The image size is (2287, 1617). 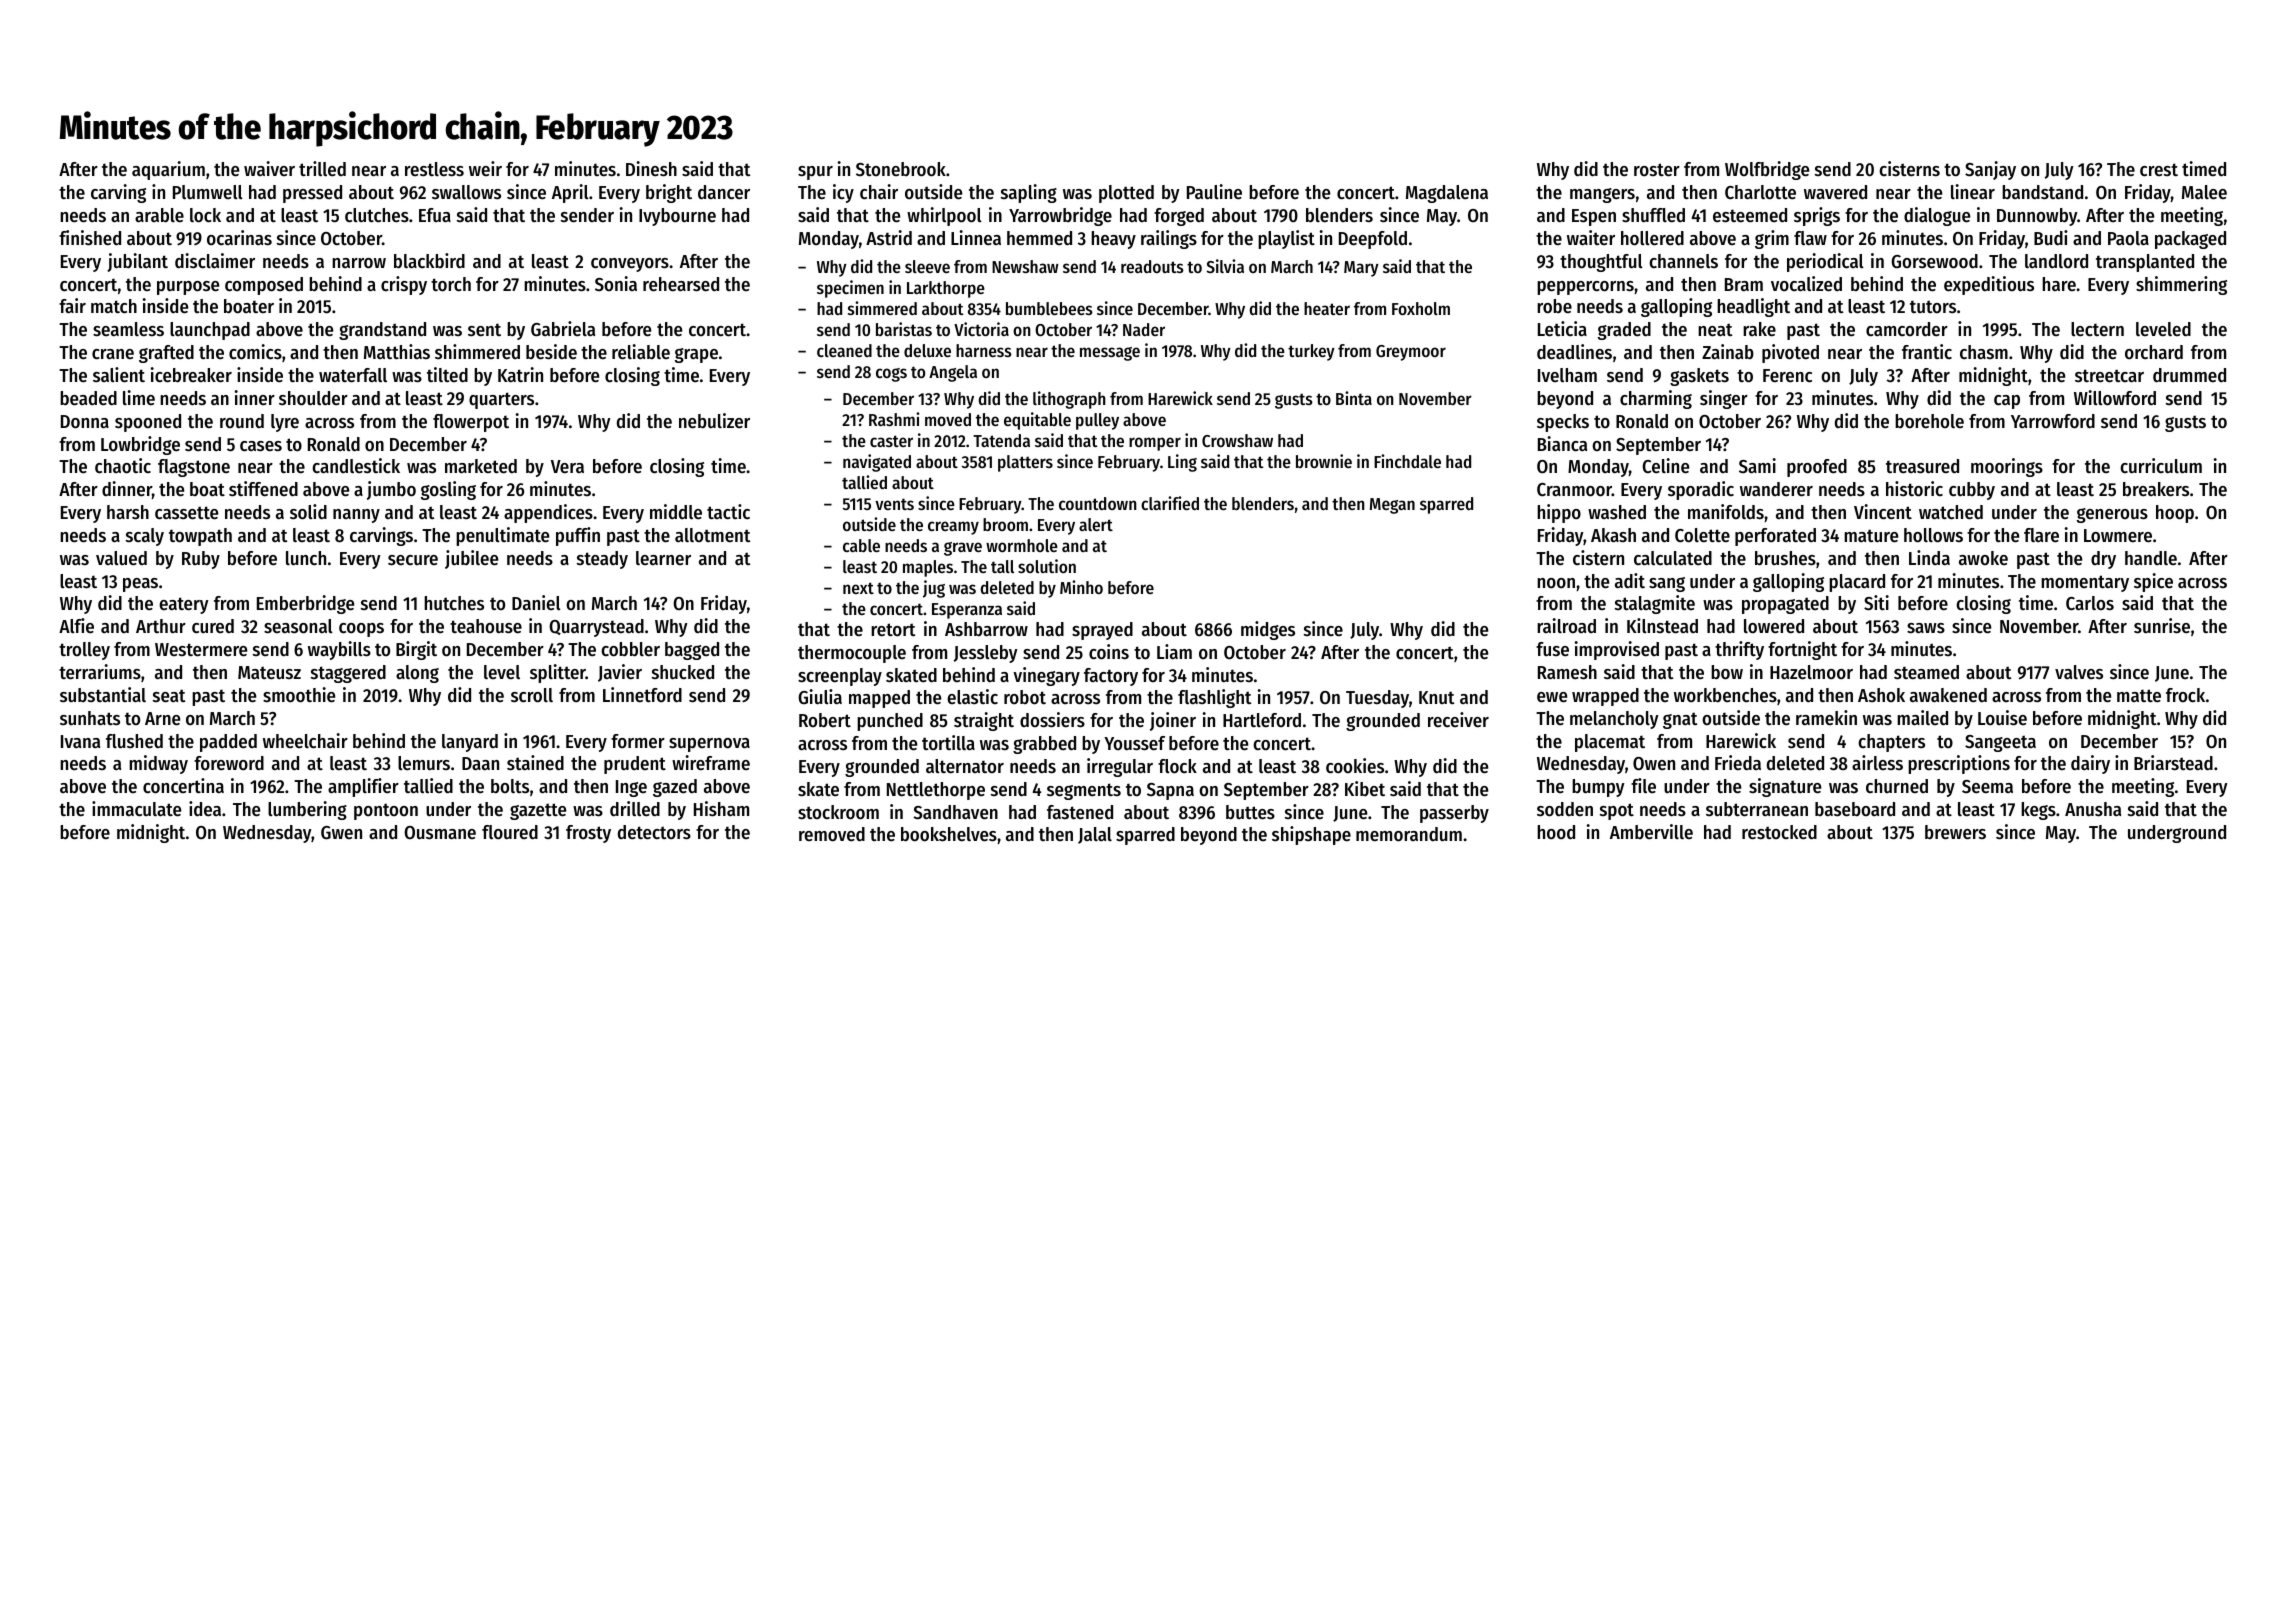 What do you see at coordinates (1802, 650) in the screenshot?
I see `fortnight` at bounding box center [1802, 650].
